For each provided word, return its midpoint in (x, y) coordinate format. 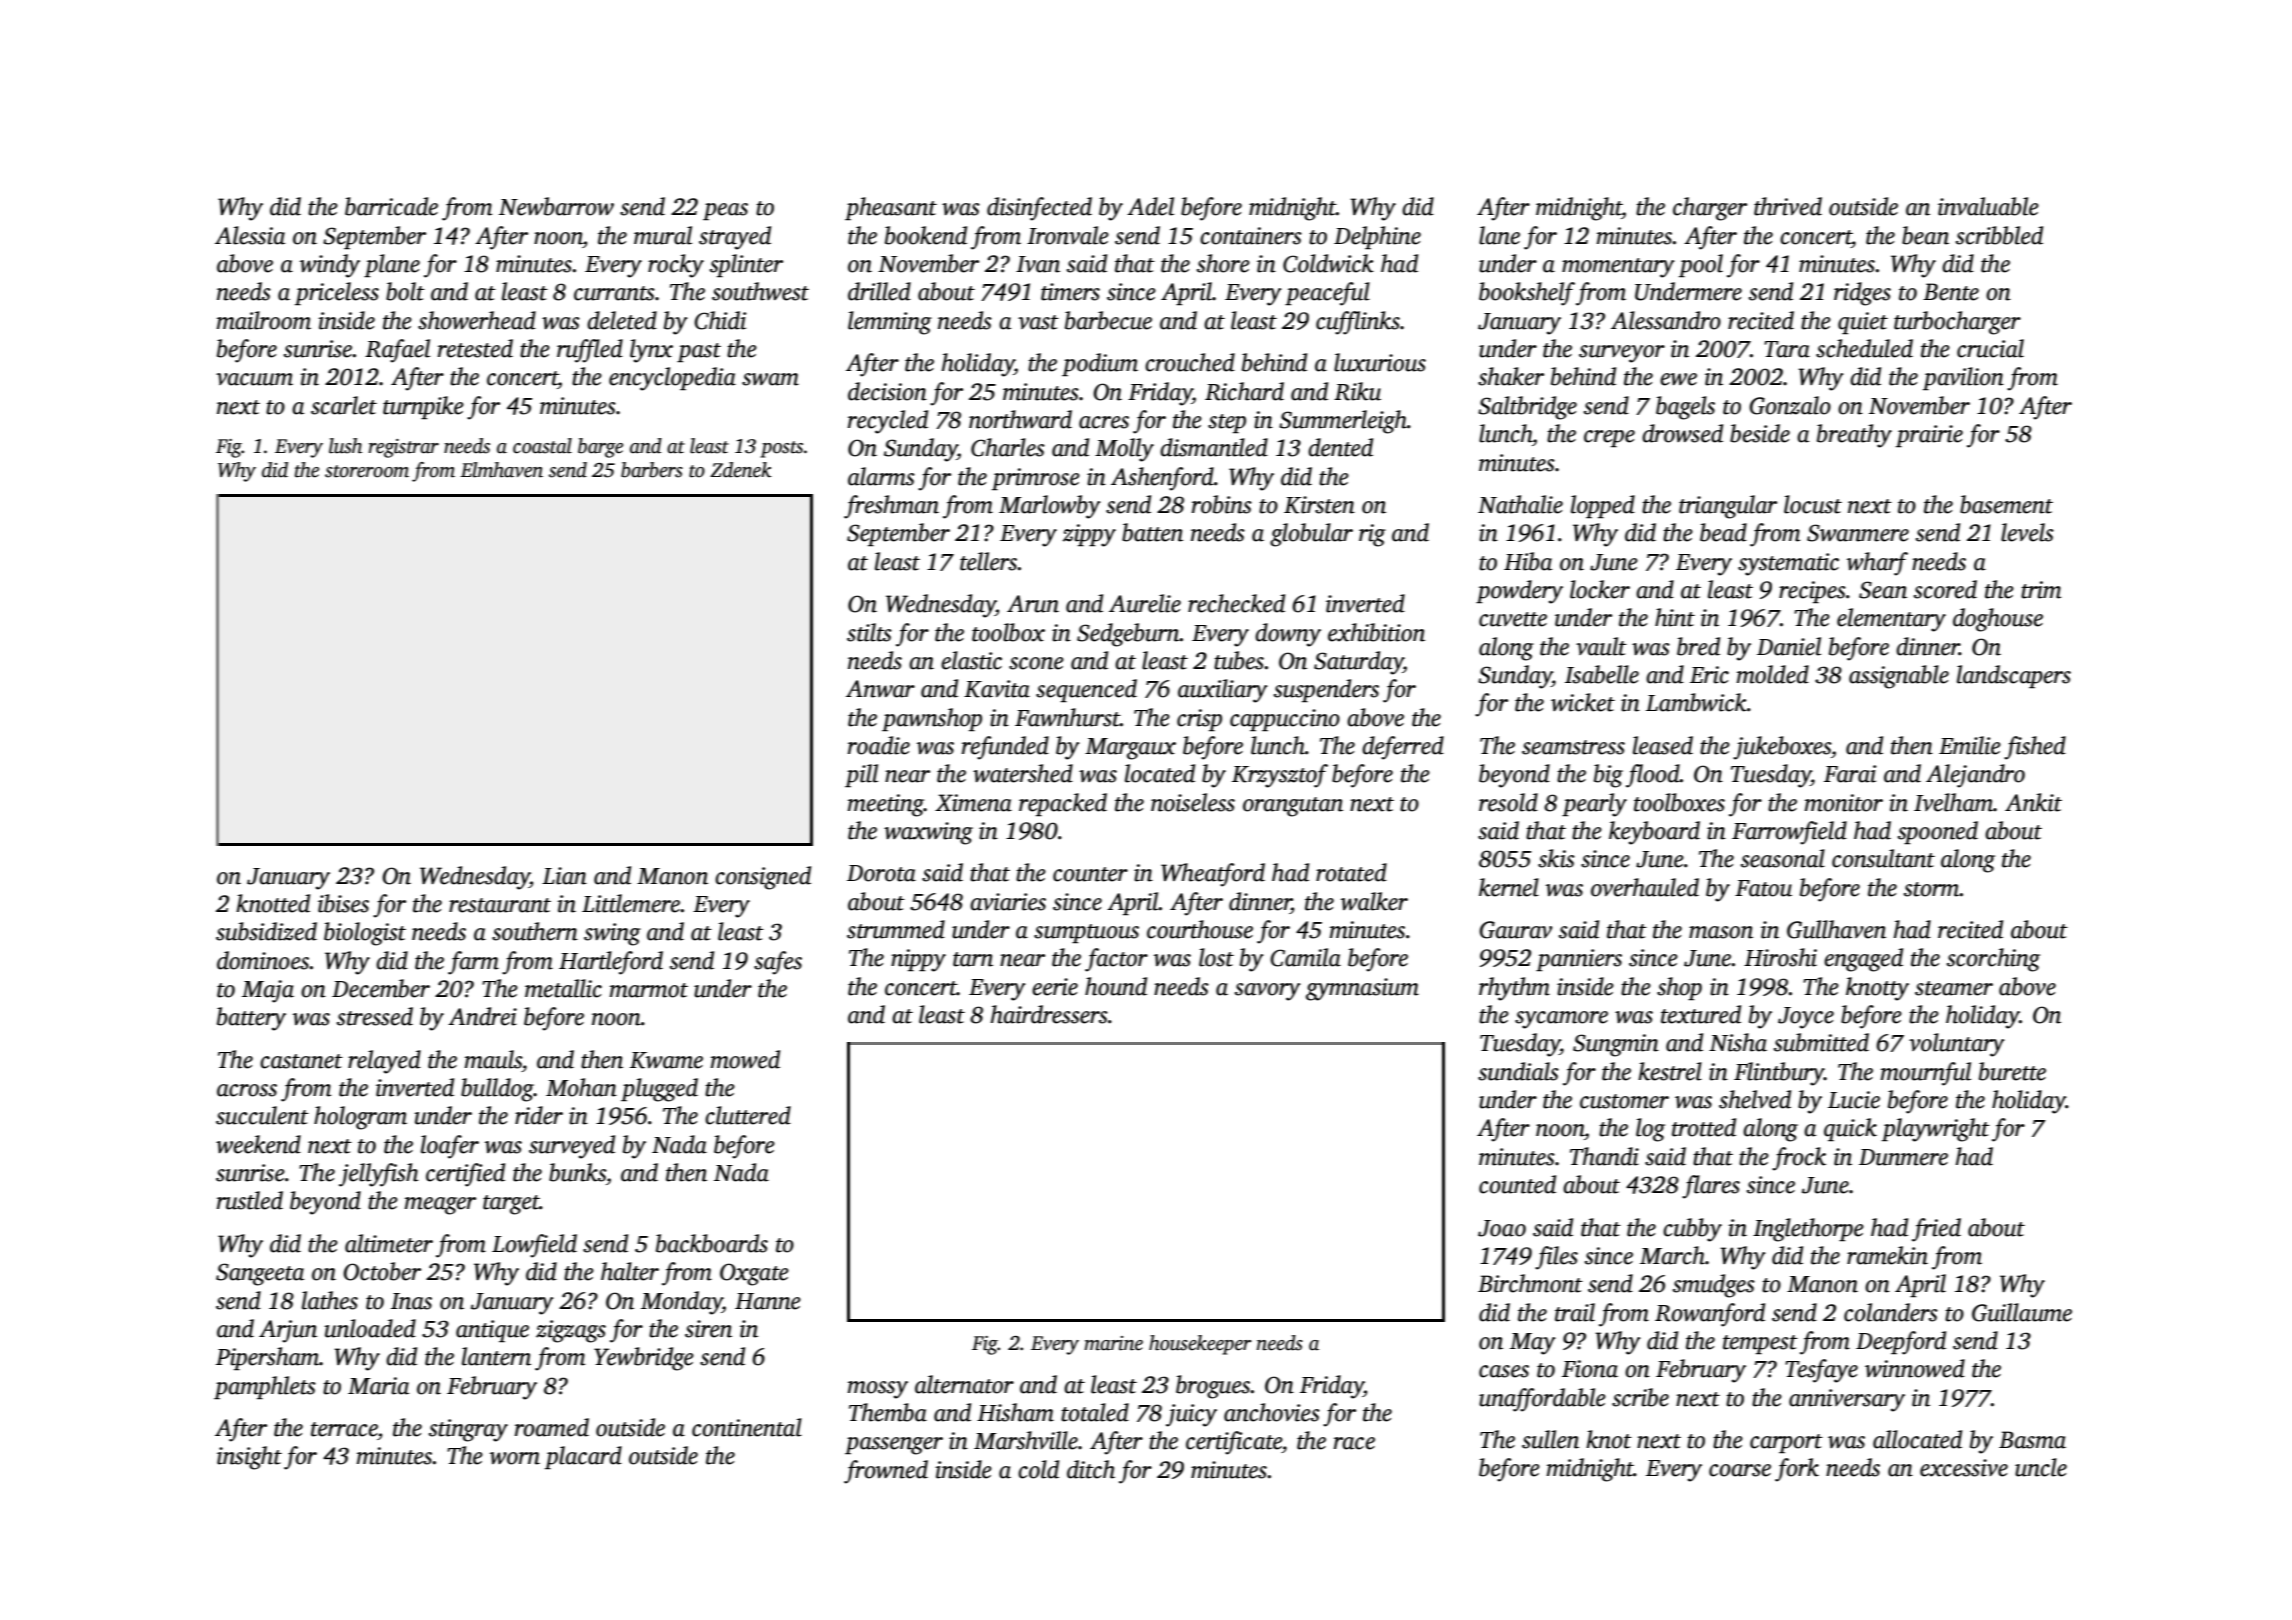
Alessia (250, 235)
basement (2006, 504)
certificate (1234, 1443)
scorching (1993, 960)
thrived (1788, 206)
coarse (1740, 1470)
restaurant (500, 905)
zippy (1089, 535)
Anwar (880, 689)
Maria (378, 1386)
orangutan (1293, 807)
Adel (1150, 206)
